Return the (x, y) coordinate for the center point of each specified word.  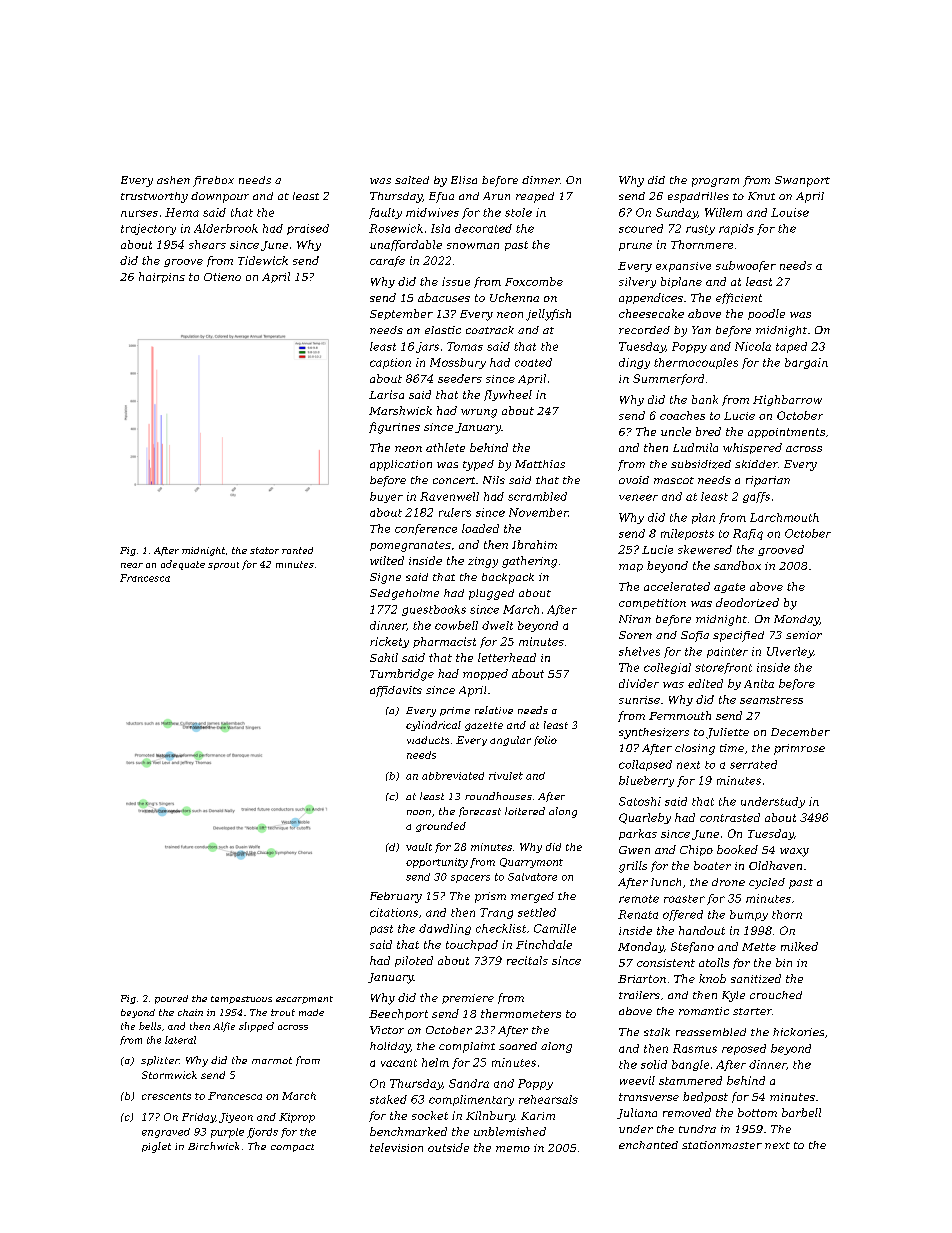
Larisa (386, 394)
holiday (390, 1047)
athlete (445, 447)
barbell (801, 1112)
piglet (156, 1147)
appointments (786, 433)
